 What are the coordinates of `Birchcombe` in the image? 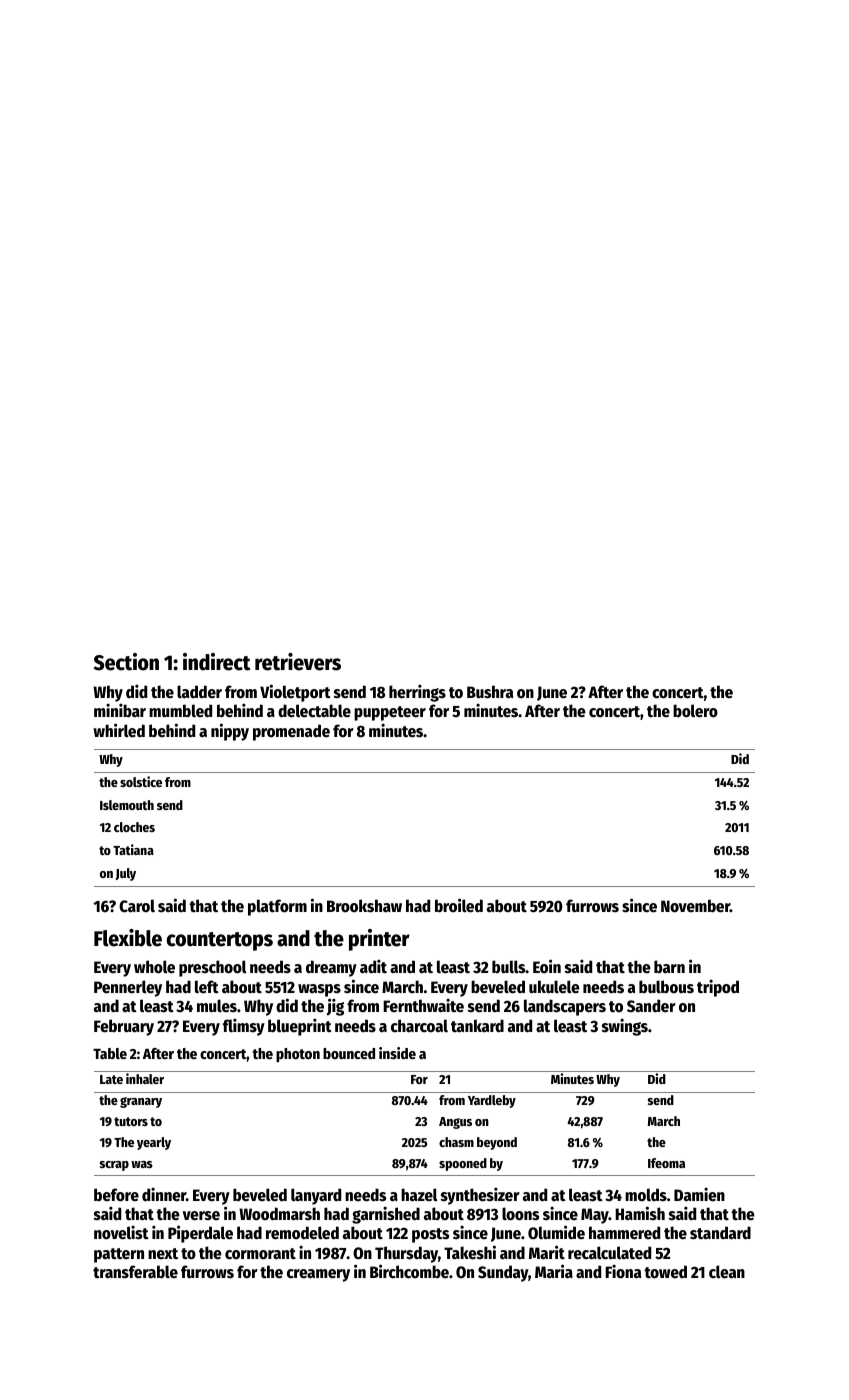 It's located at (409, 1271).
